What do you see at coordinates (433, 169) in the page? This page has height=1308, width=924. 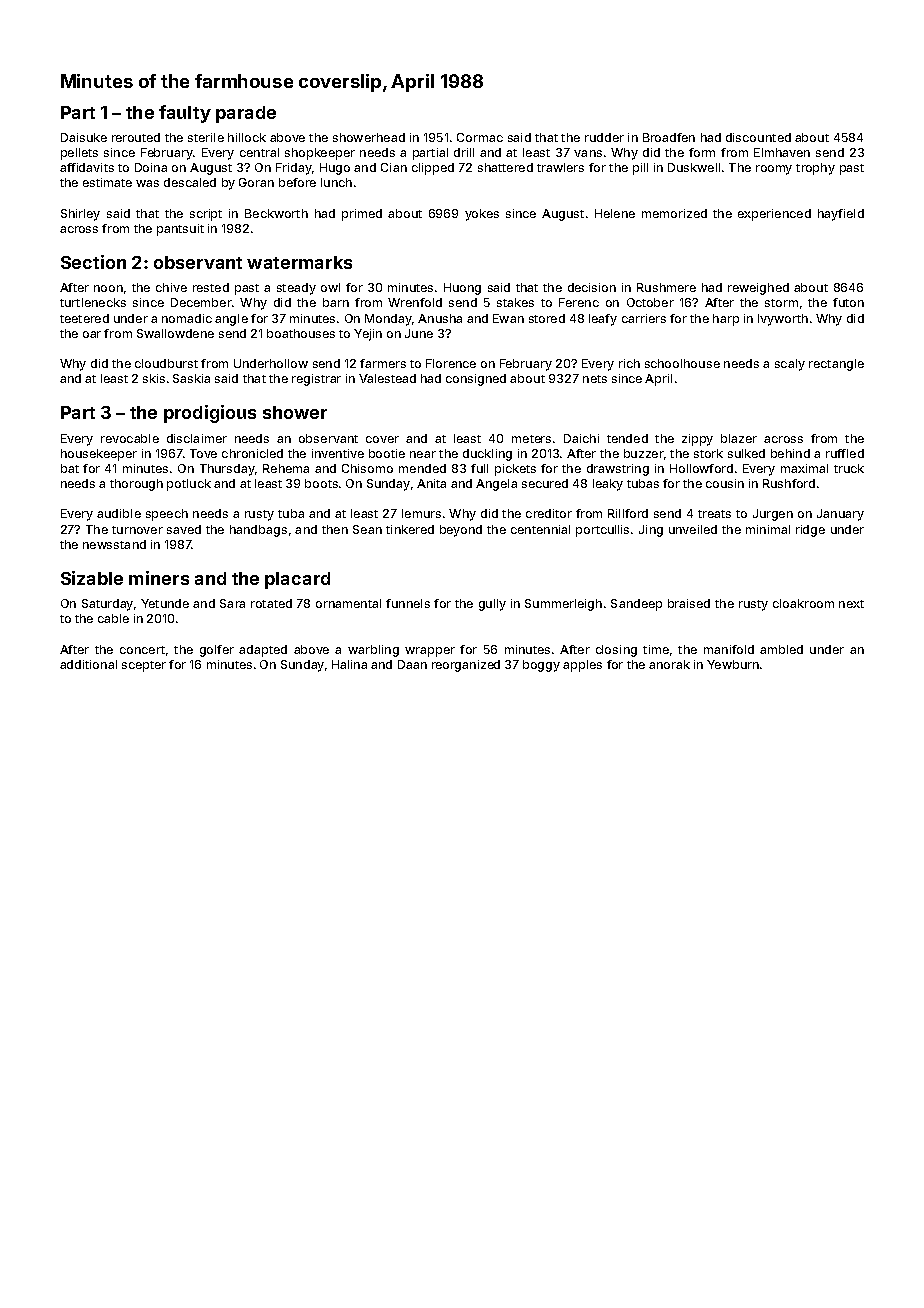 I see `clipped` at bounding box center [433, 169].
